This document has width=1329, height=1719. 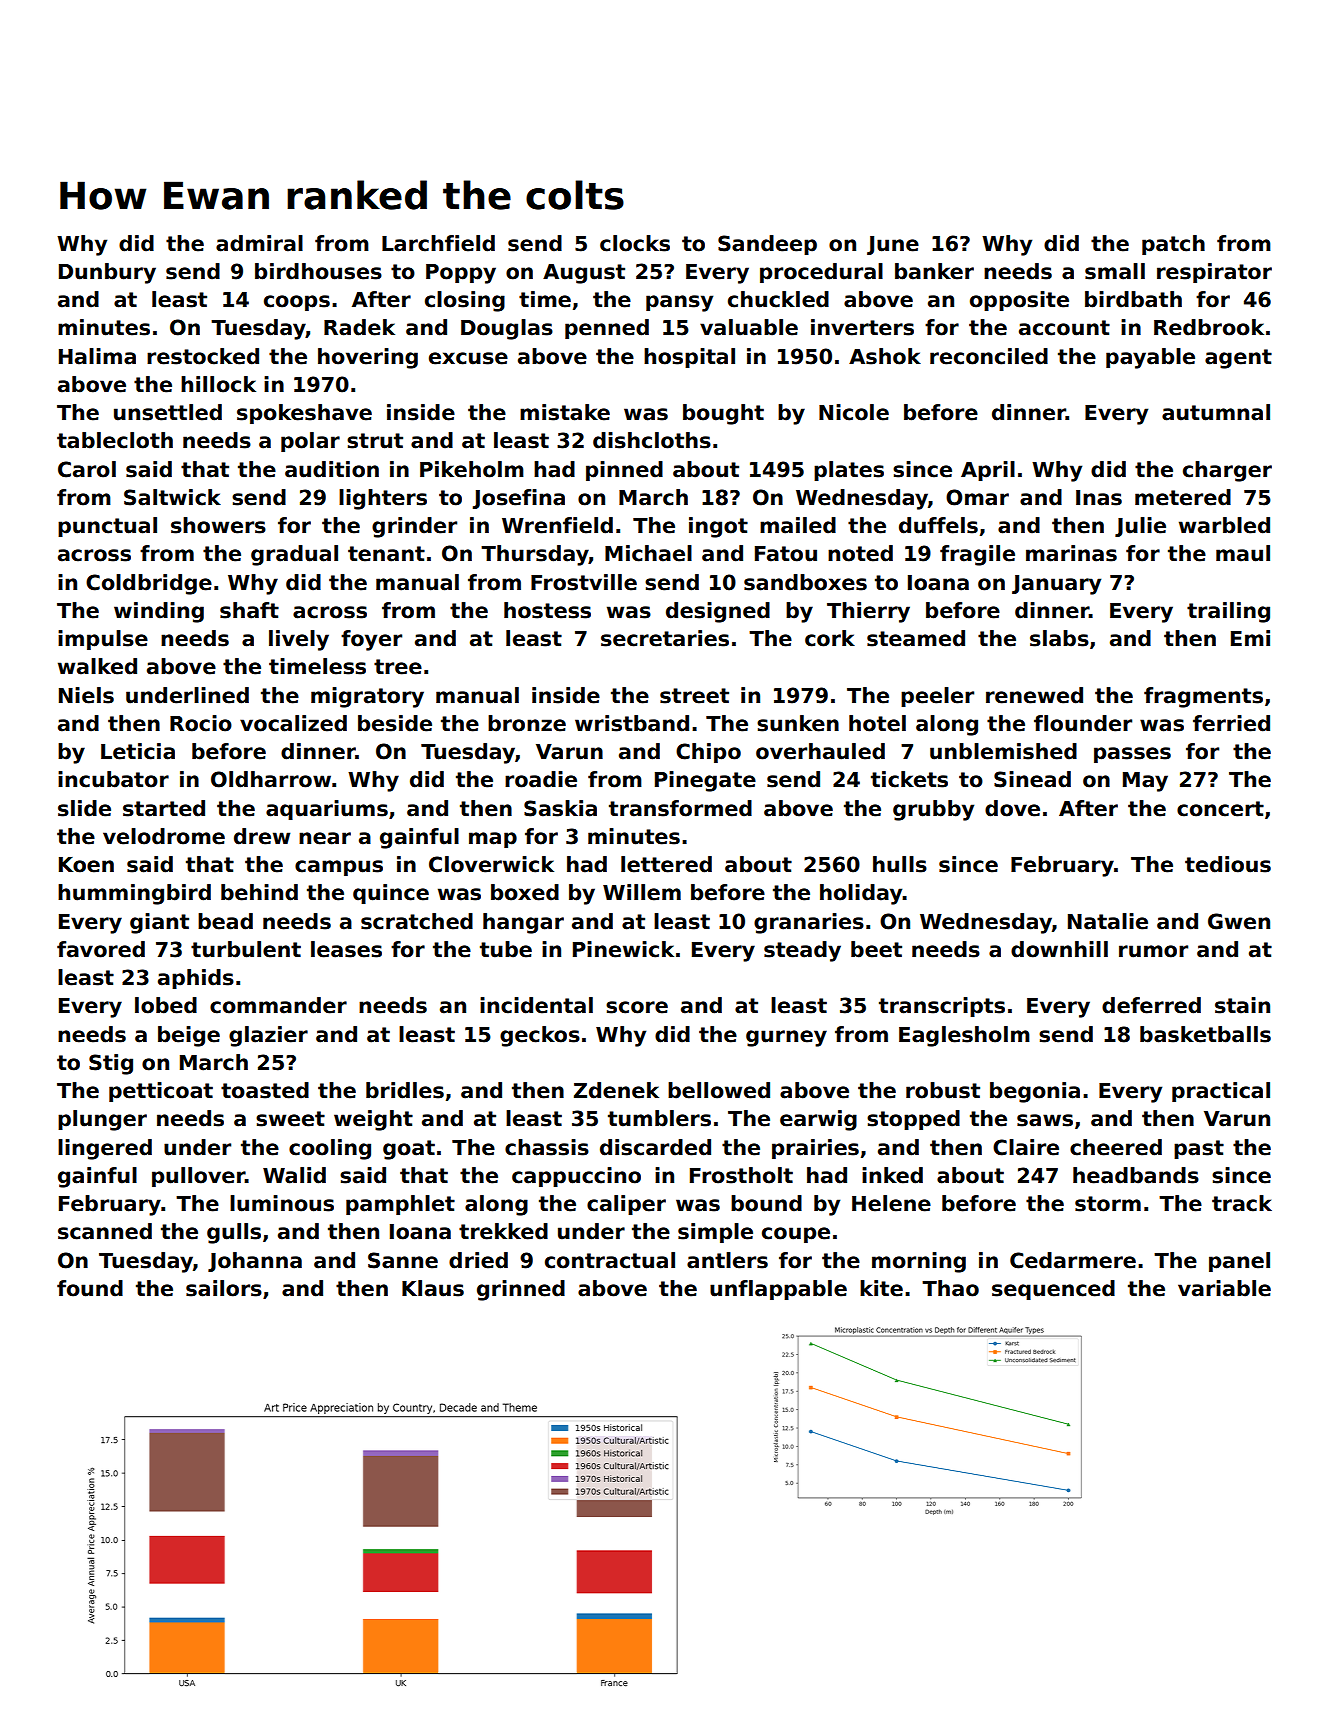 I want to click on clocks, so click(x=635, y=243).
